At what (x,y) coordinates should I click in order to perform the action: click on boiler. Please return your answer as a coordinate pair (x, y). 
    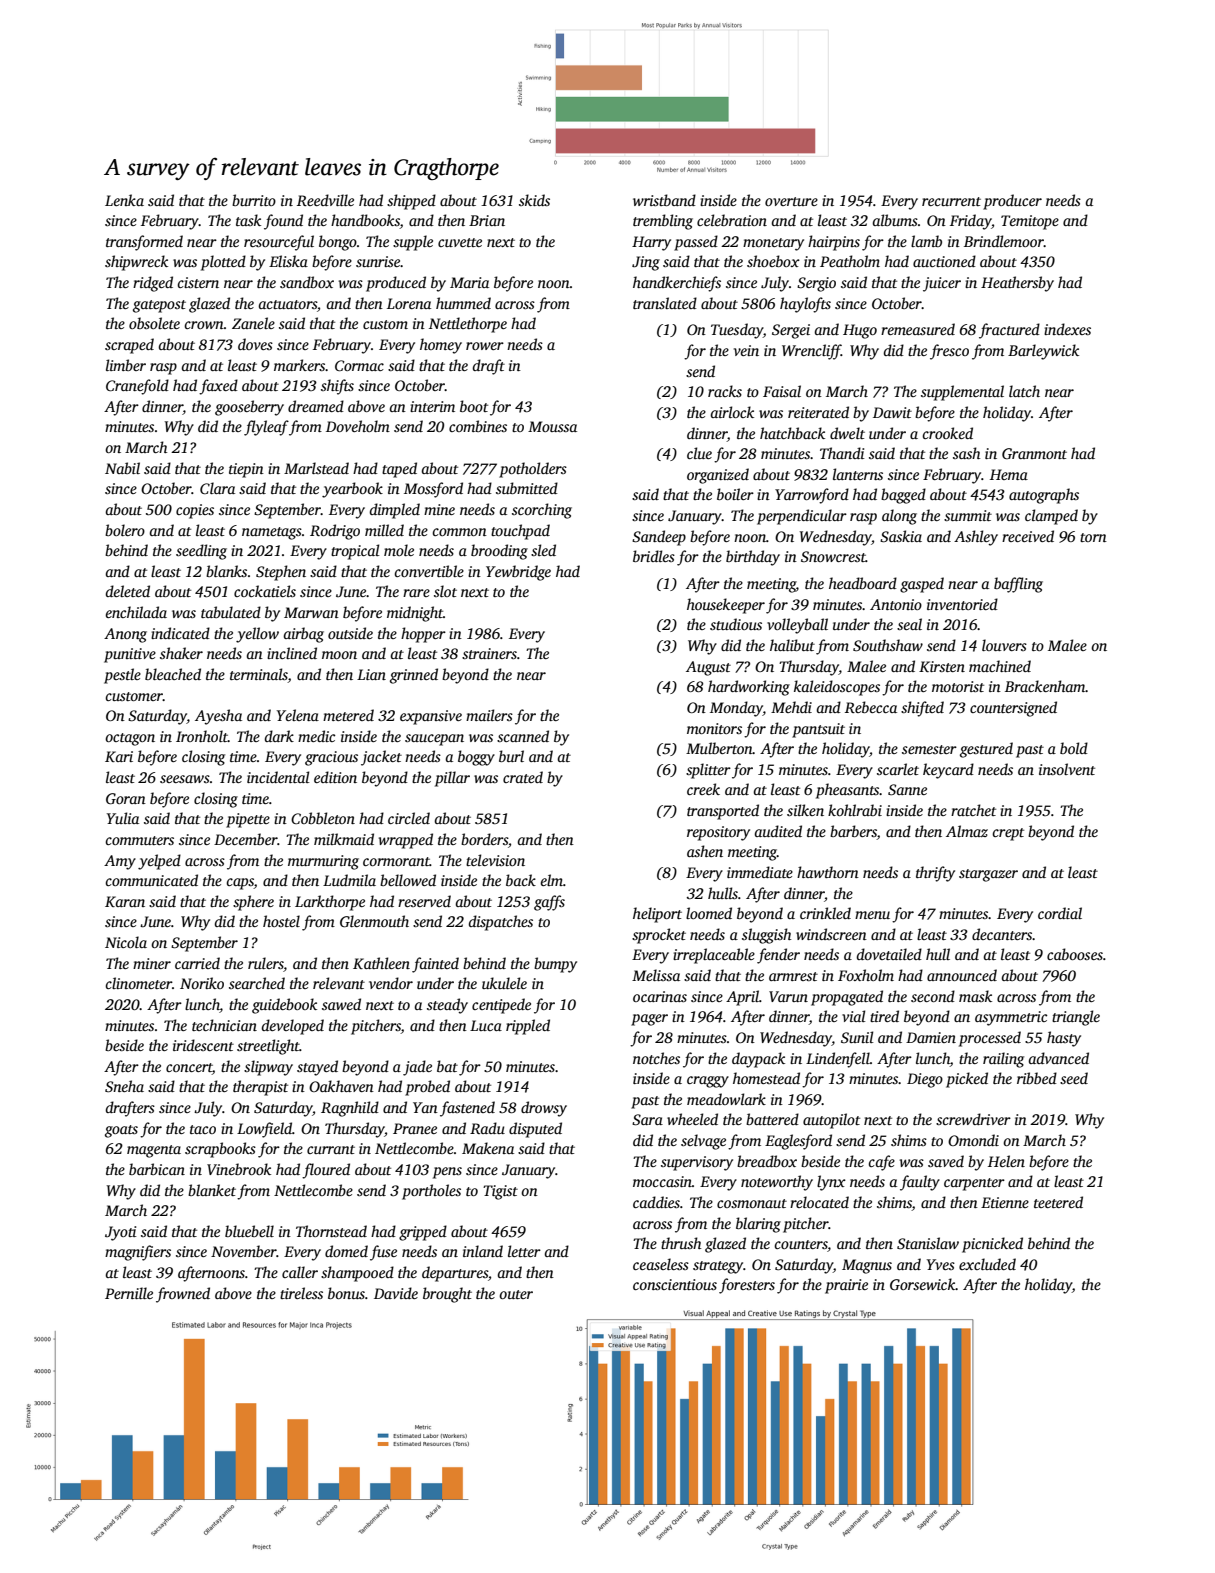
    Looking at the image, I should click on (735, 494).
